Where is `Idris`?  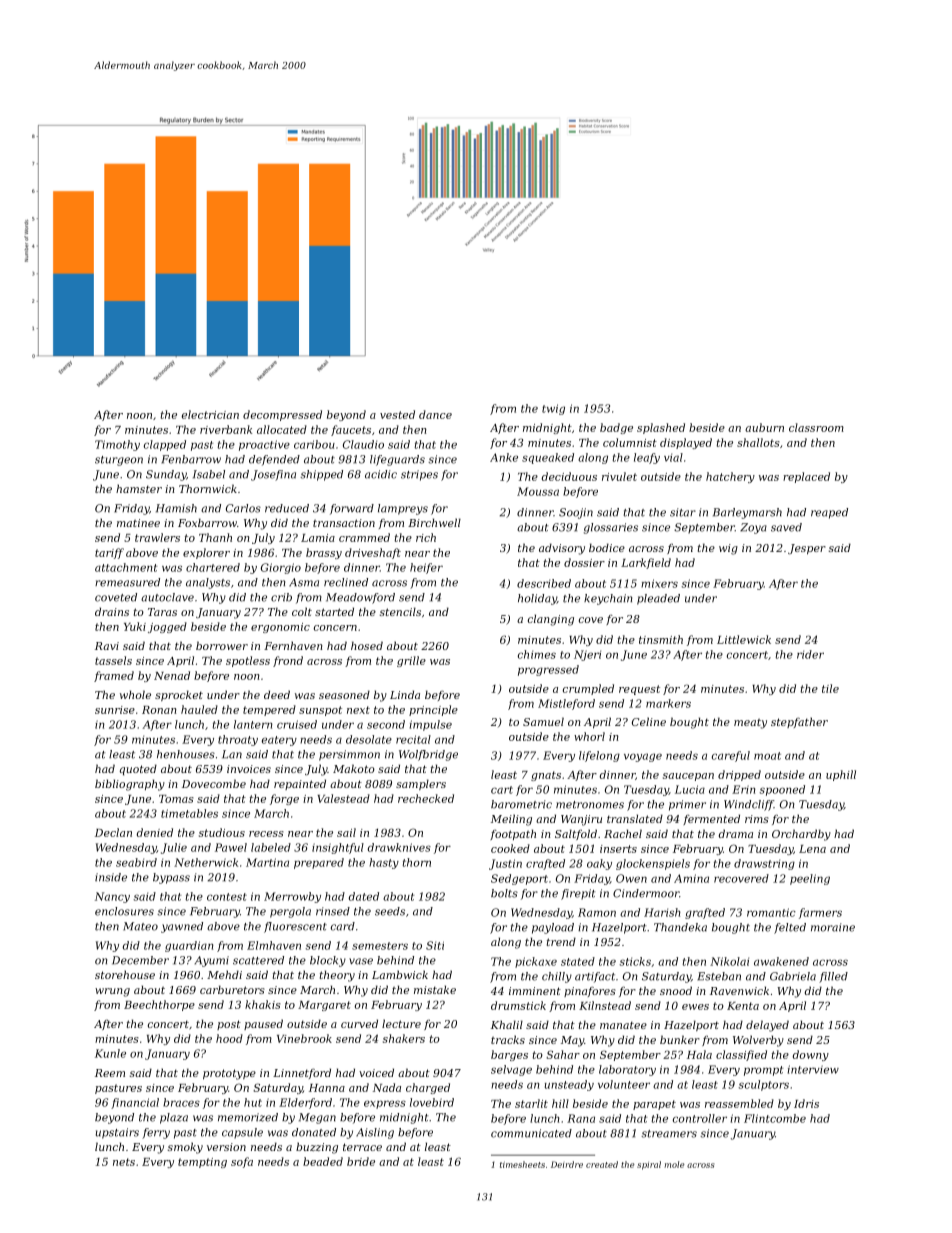
Idris is located at coordinates (806, 1103).
